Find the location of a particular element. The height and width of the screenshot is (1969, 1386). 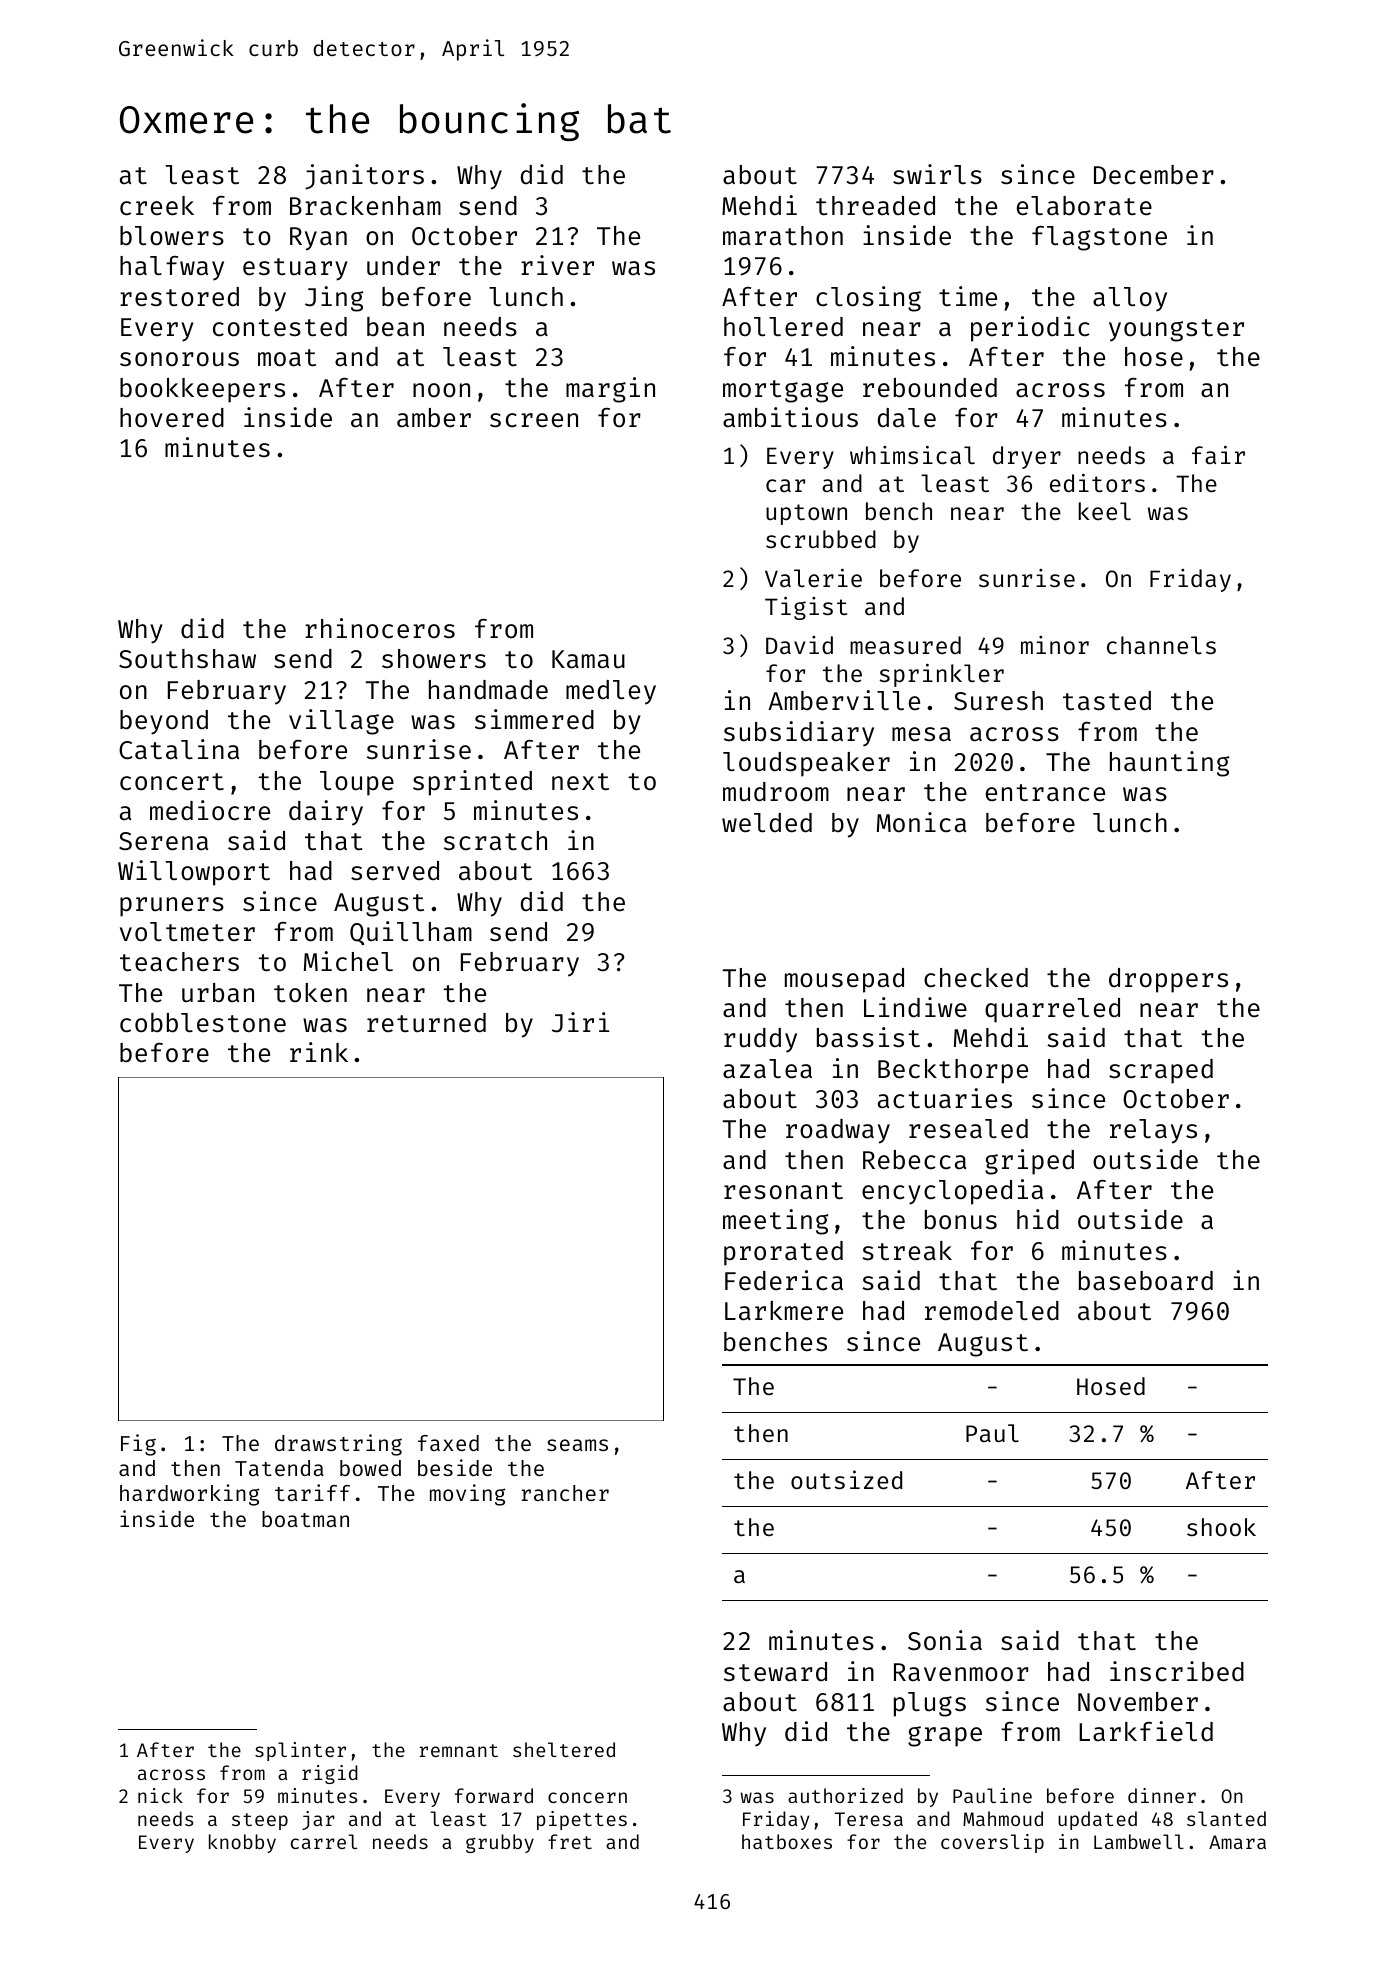

December is located at coordinates (1154, 175).
